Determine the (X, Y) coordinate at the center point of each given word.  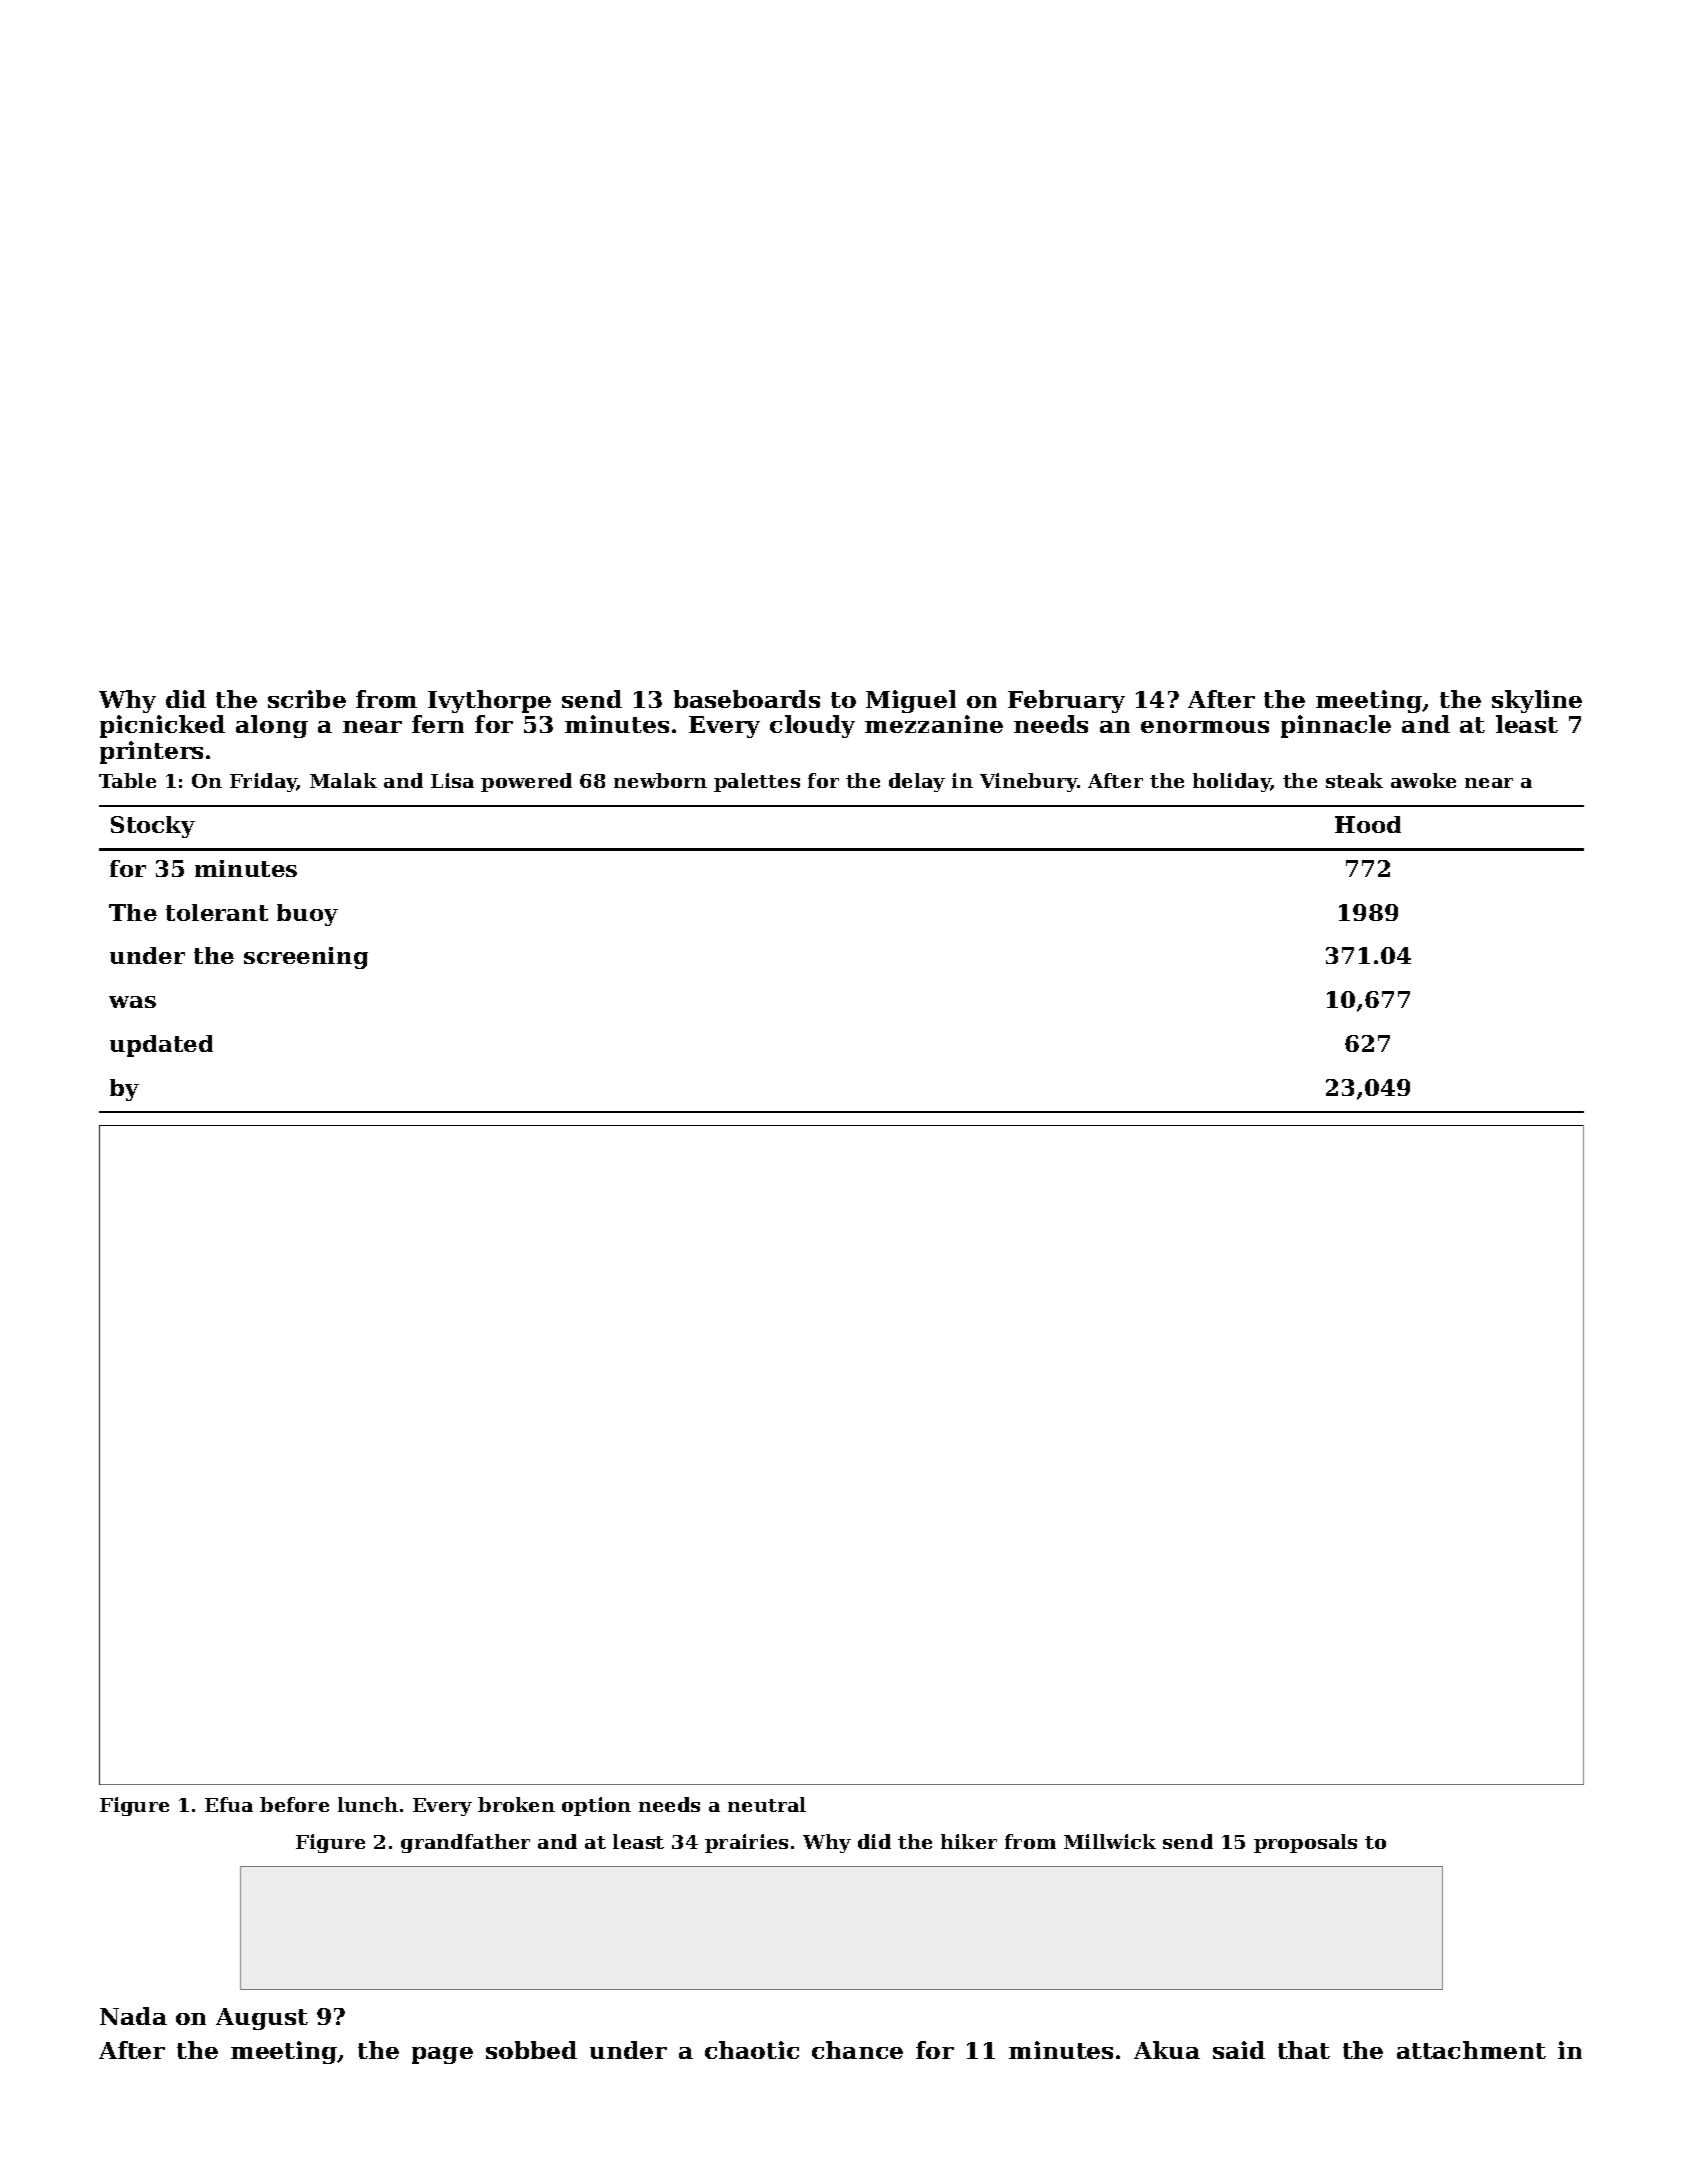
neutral (767, 1804)
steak (1354, 780)
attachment (1471, 2050)
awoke (1423, 780)
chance (857, 2050)
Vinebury (1029, 782)
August (262, 2019)
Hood (1368, 824)
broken (516, 1804)
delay (917, 782)
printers (151, 752)
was (132, 1002)
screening (306, 958)
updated (161, 1046)
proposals (1305, 1843)
